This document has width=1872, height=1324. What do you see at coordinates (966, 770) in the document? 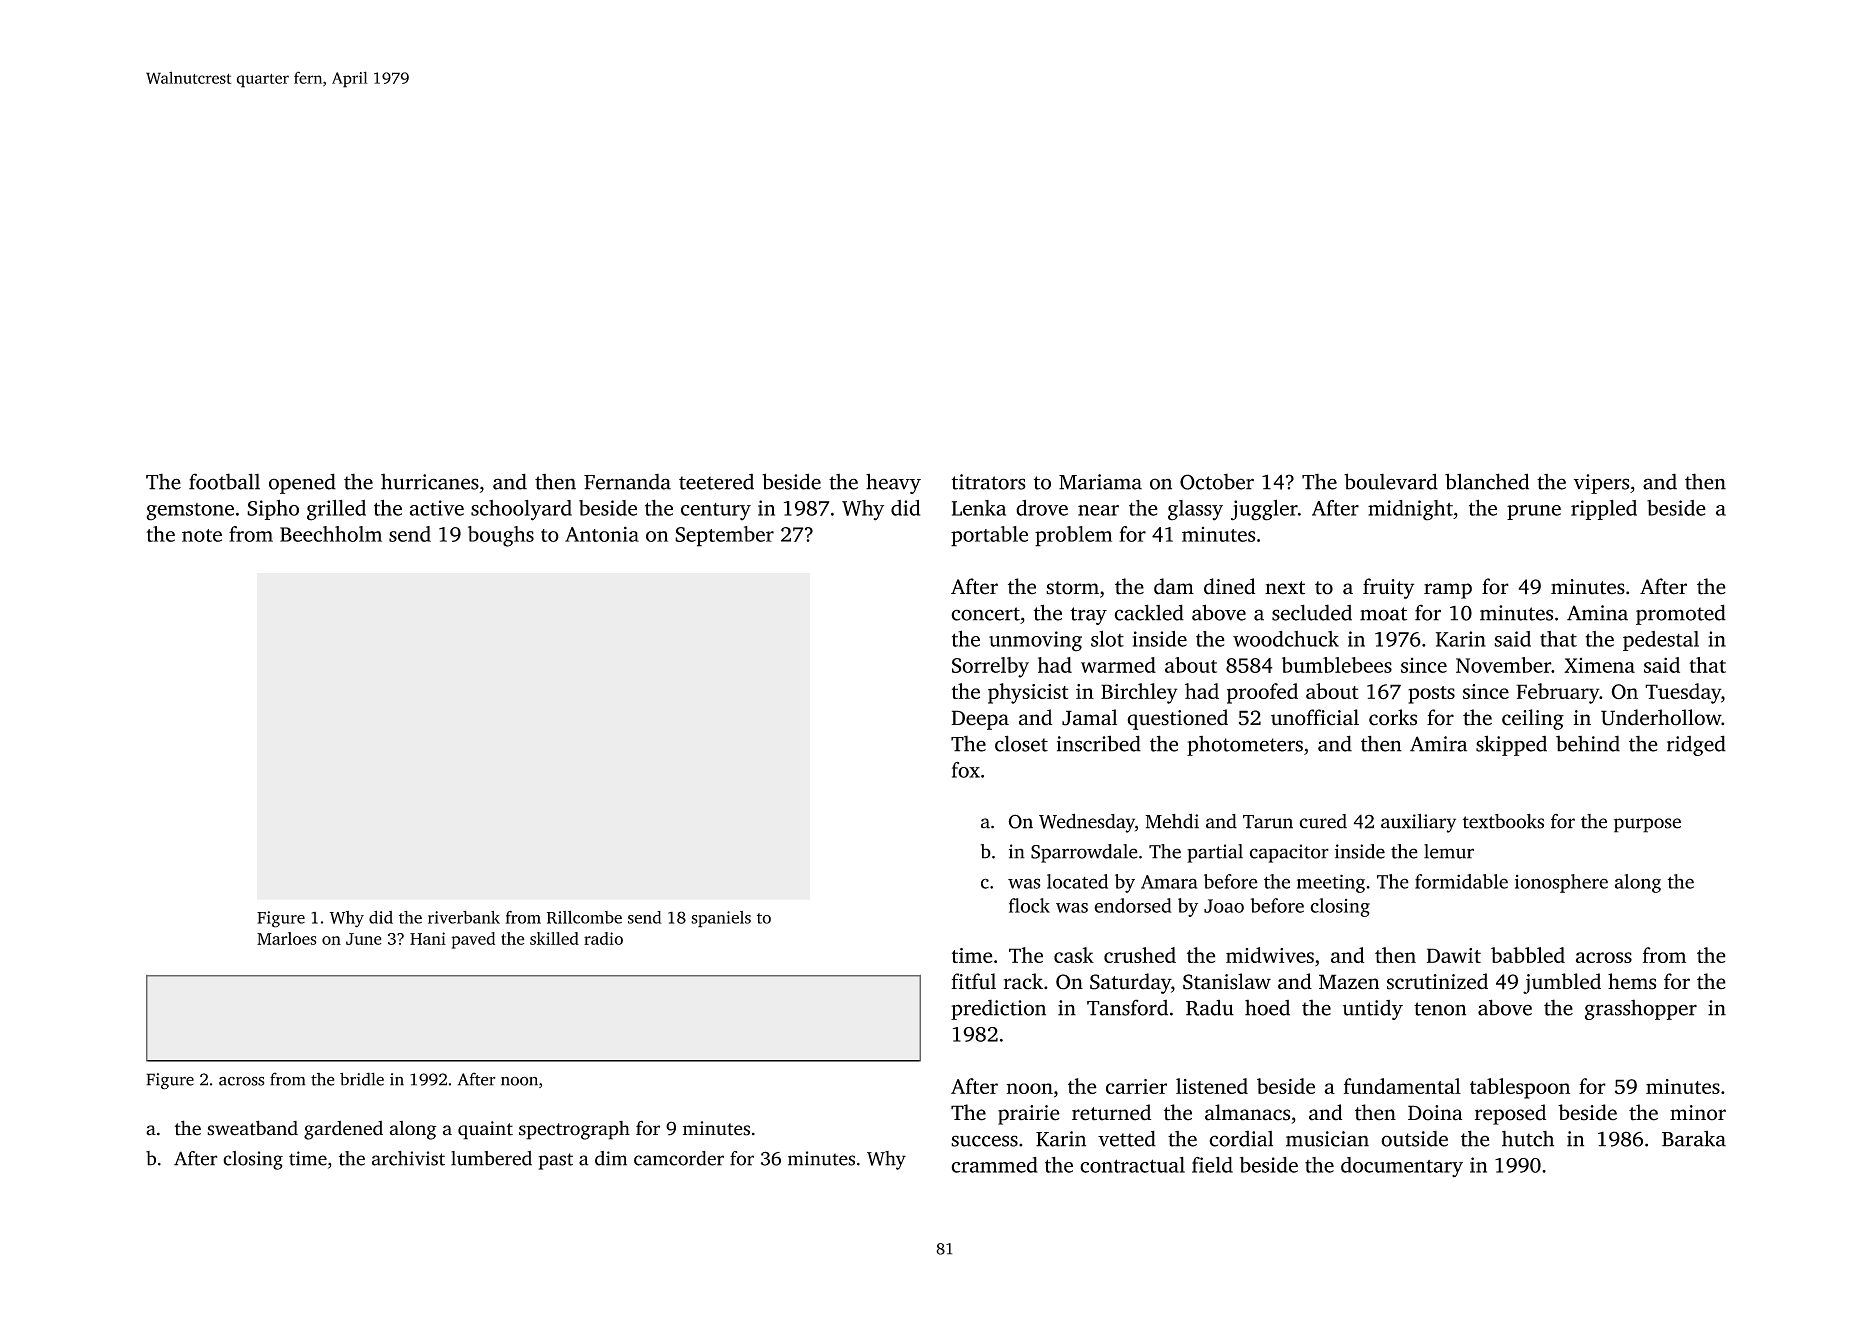
I see `fox` at bounding box center [966, 770].
